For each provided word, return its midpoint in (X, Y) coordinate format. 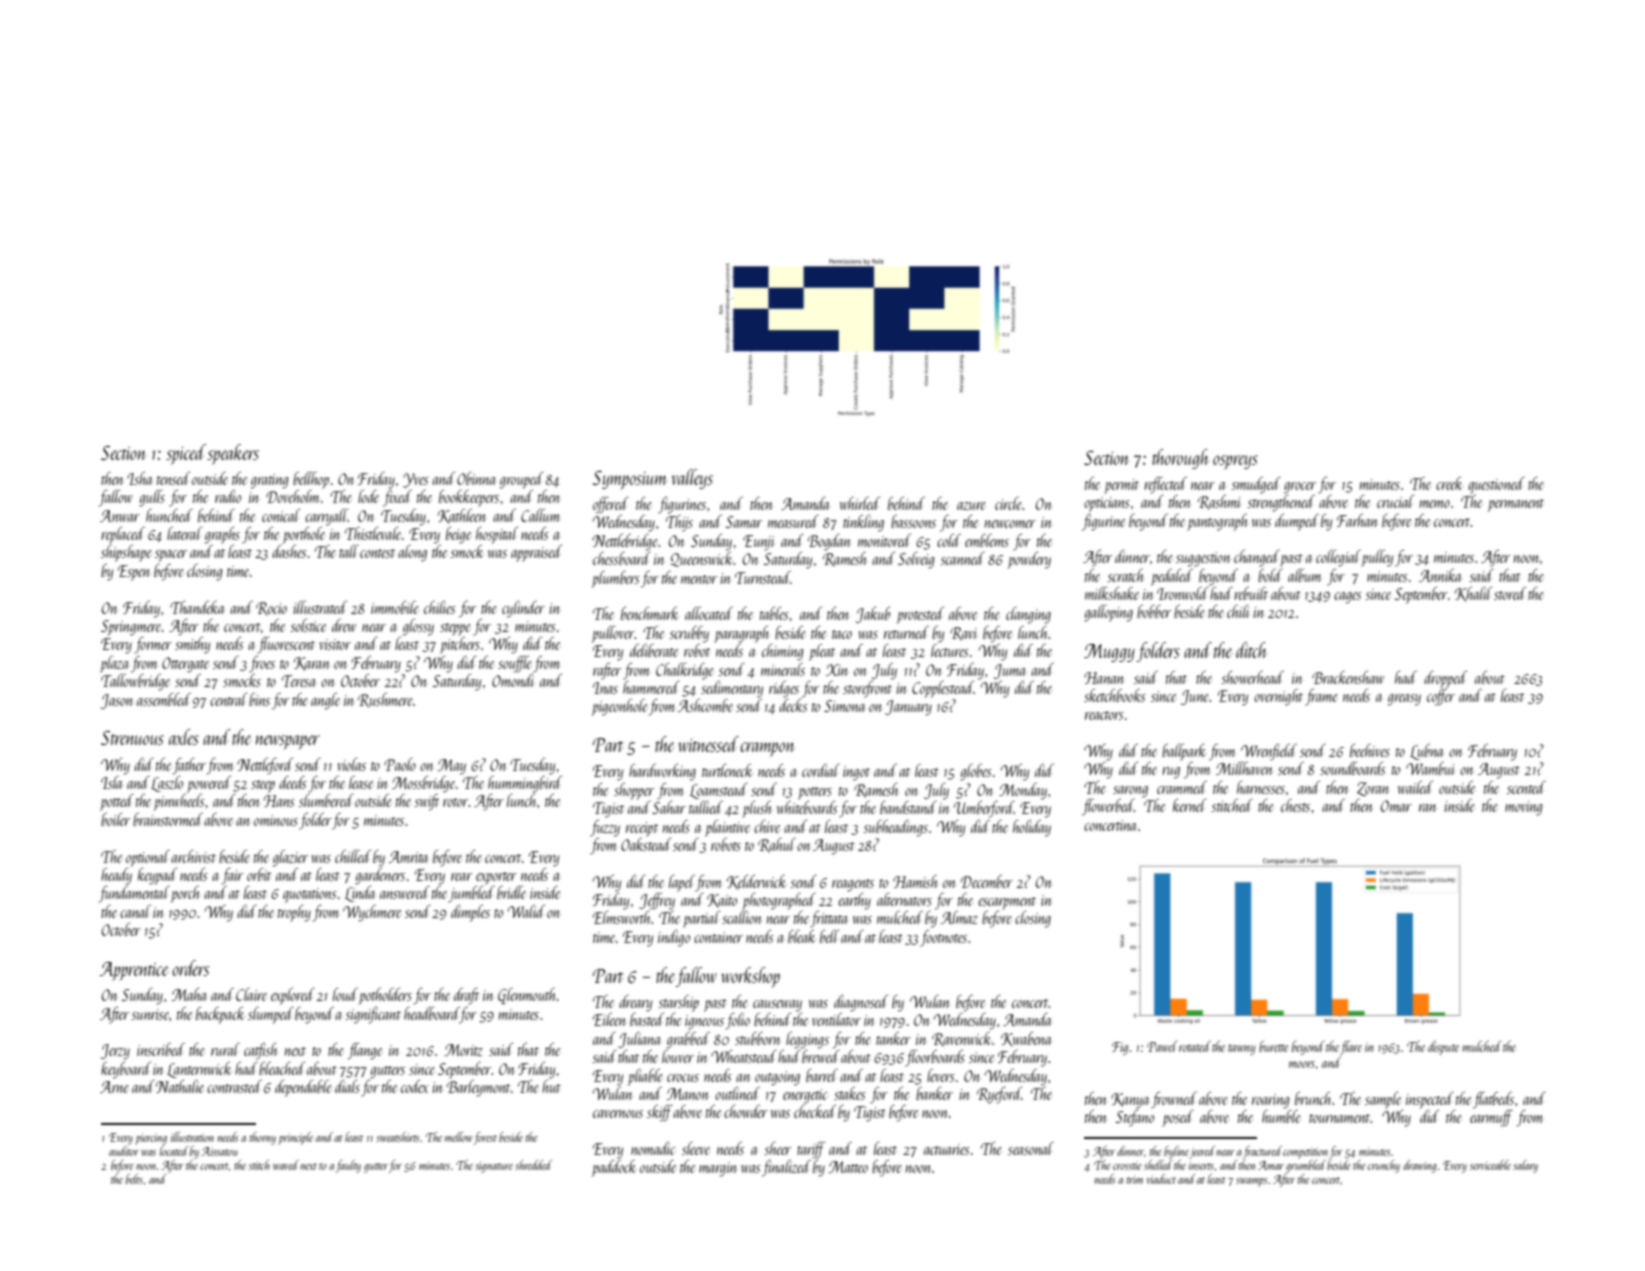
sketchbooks (1115, 695)
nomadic (653, 1148)
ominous (276, 820)
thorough (1181, 459)
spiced (186, 454)
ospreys (1235, 462)
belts (134, 1179)
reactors (1104, 715)
